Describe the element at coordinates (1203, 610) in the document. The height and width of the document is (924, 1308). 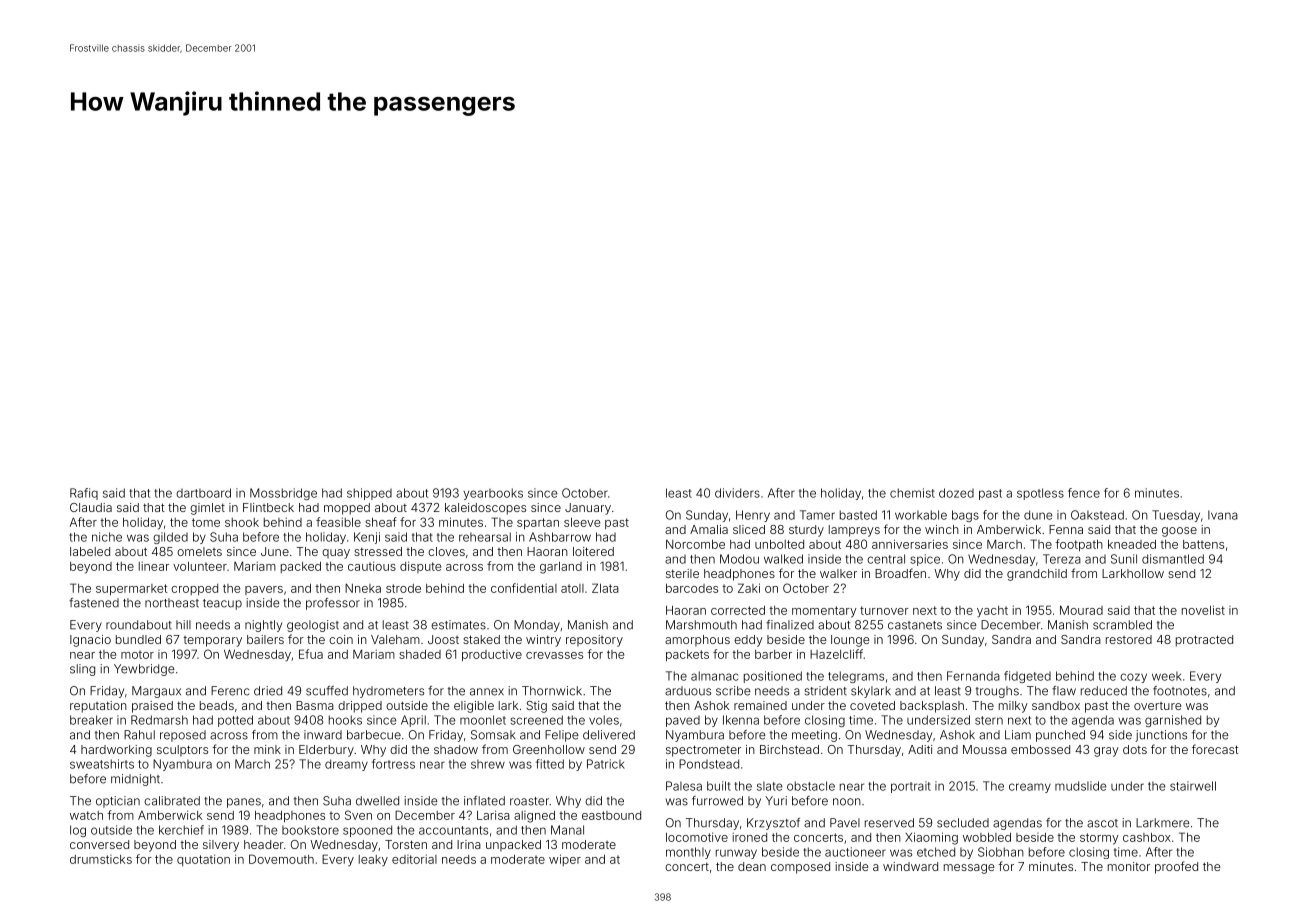
I see `novelist` at that location.
